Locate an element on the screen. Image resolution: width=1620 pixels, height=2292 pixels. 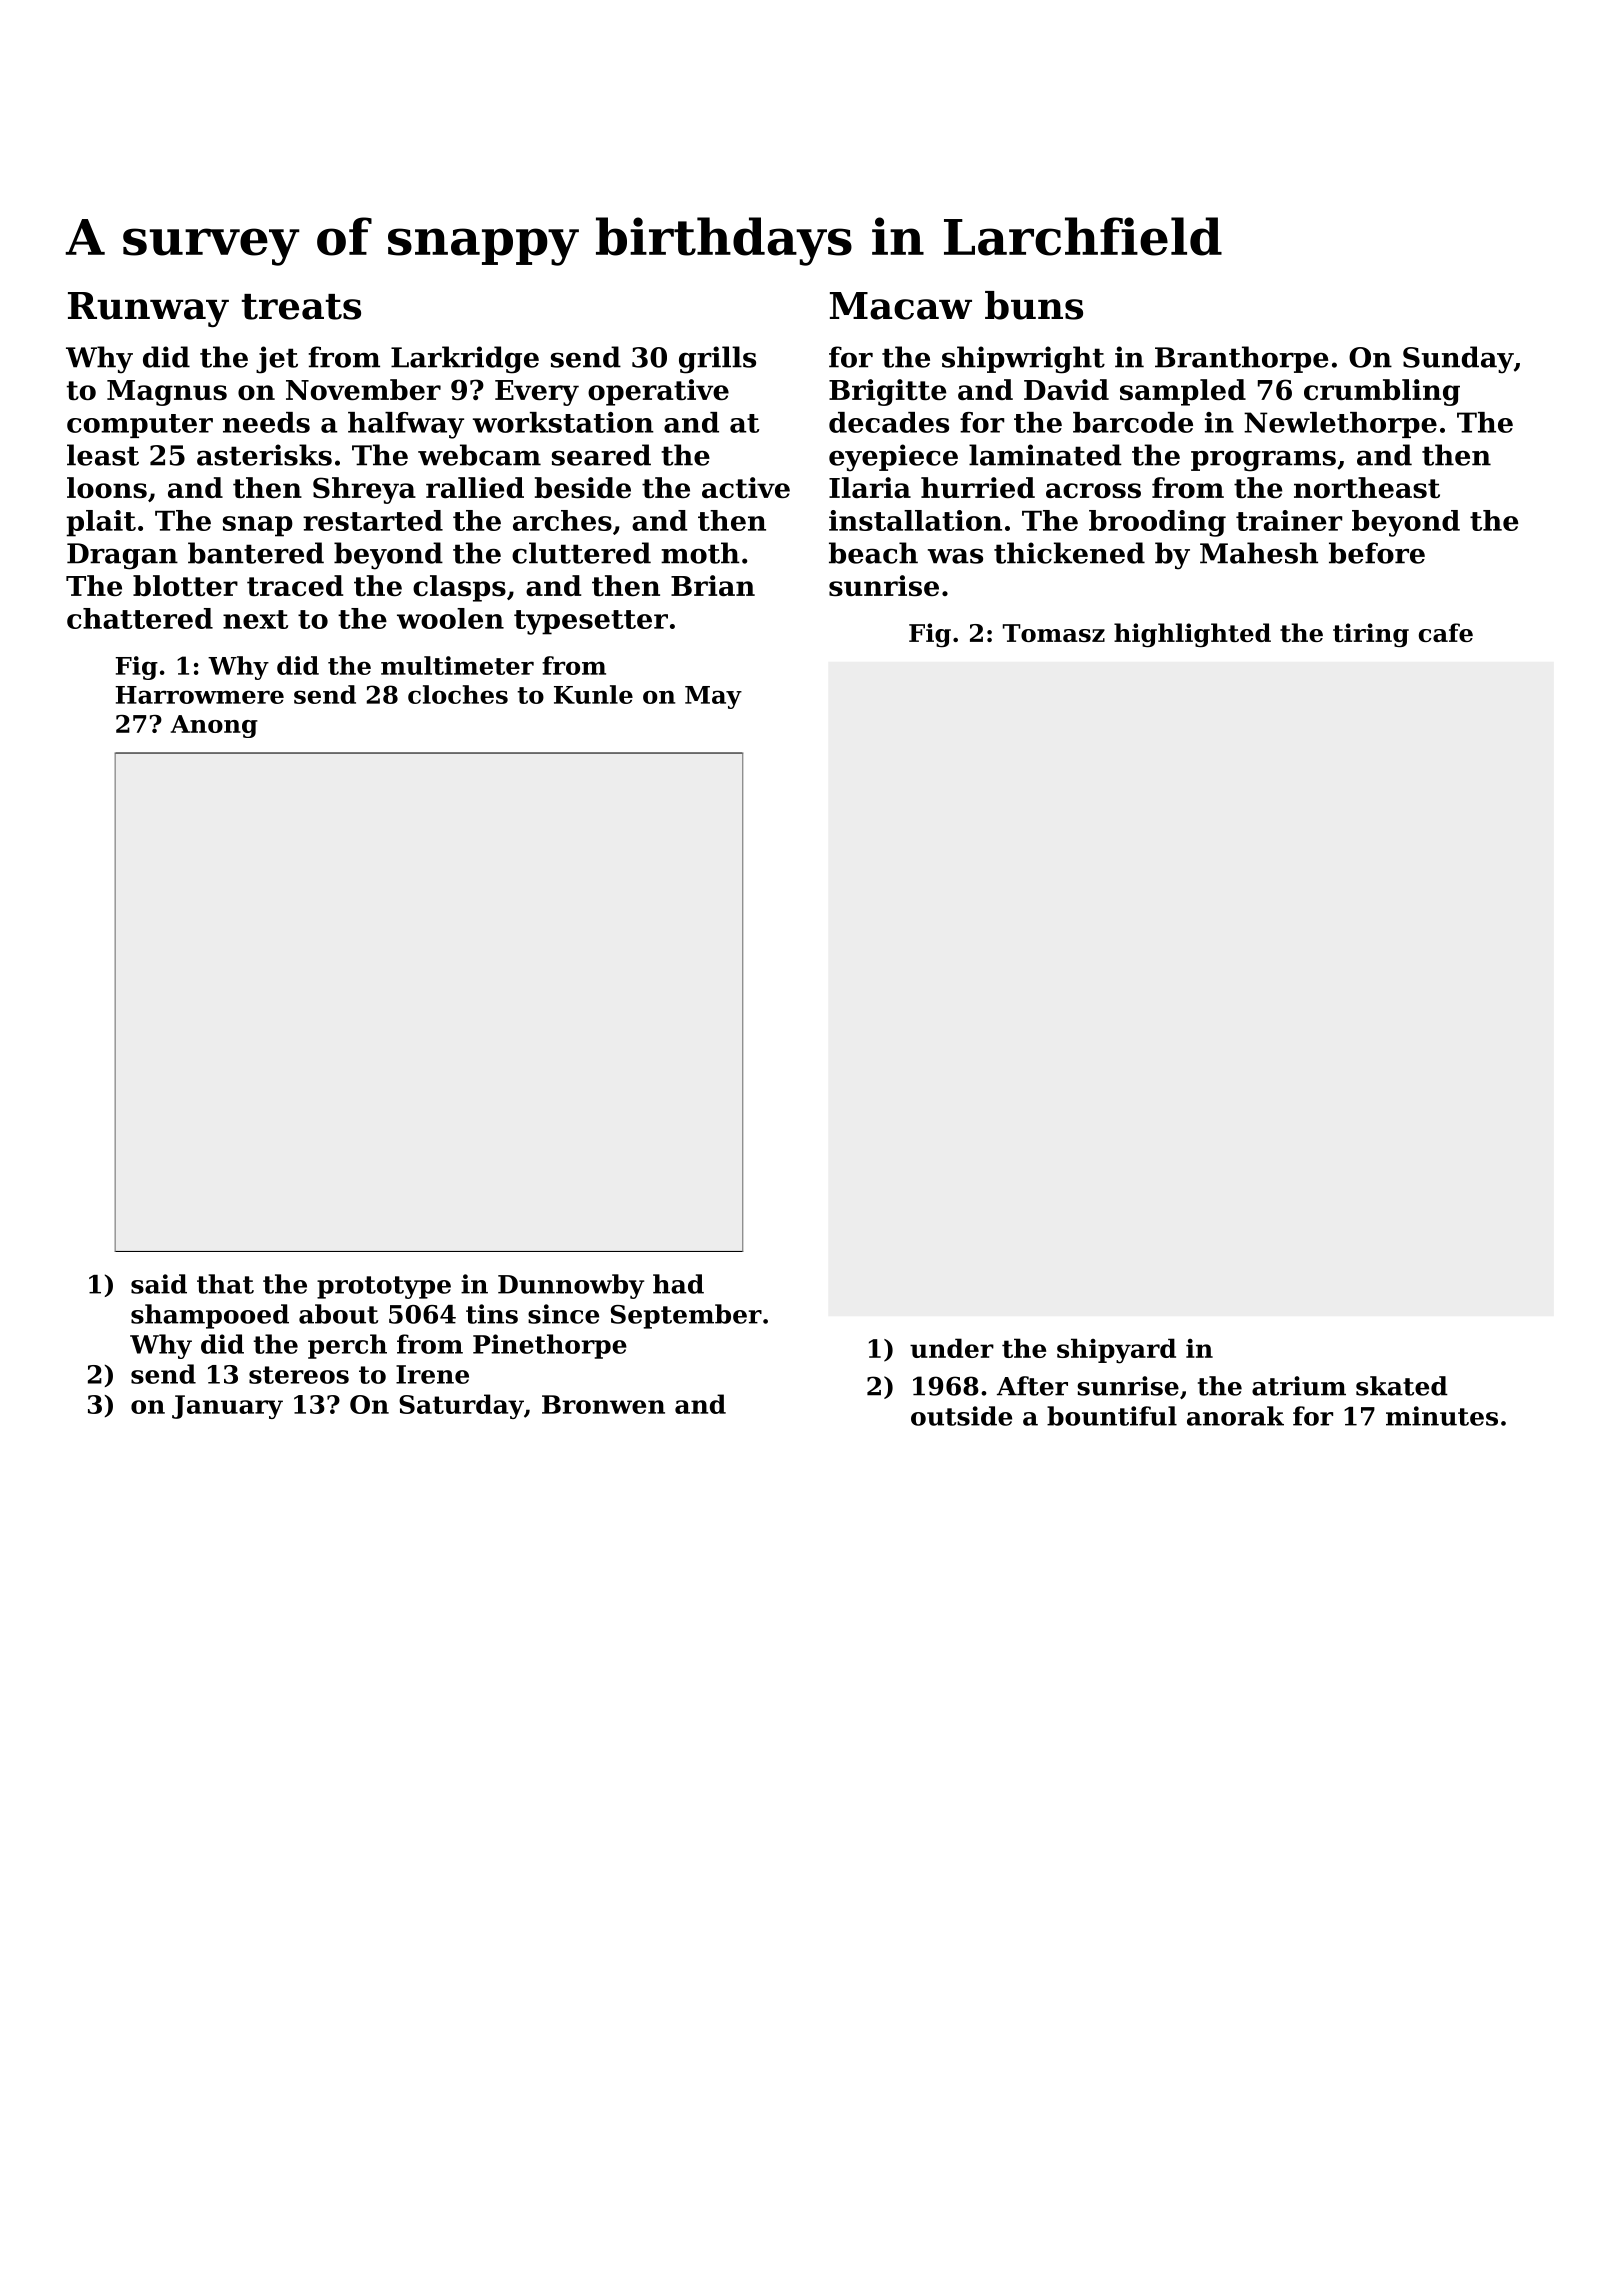
shipyard is located at coordinates (1116, 1351).
